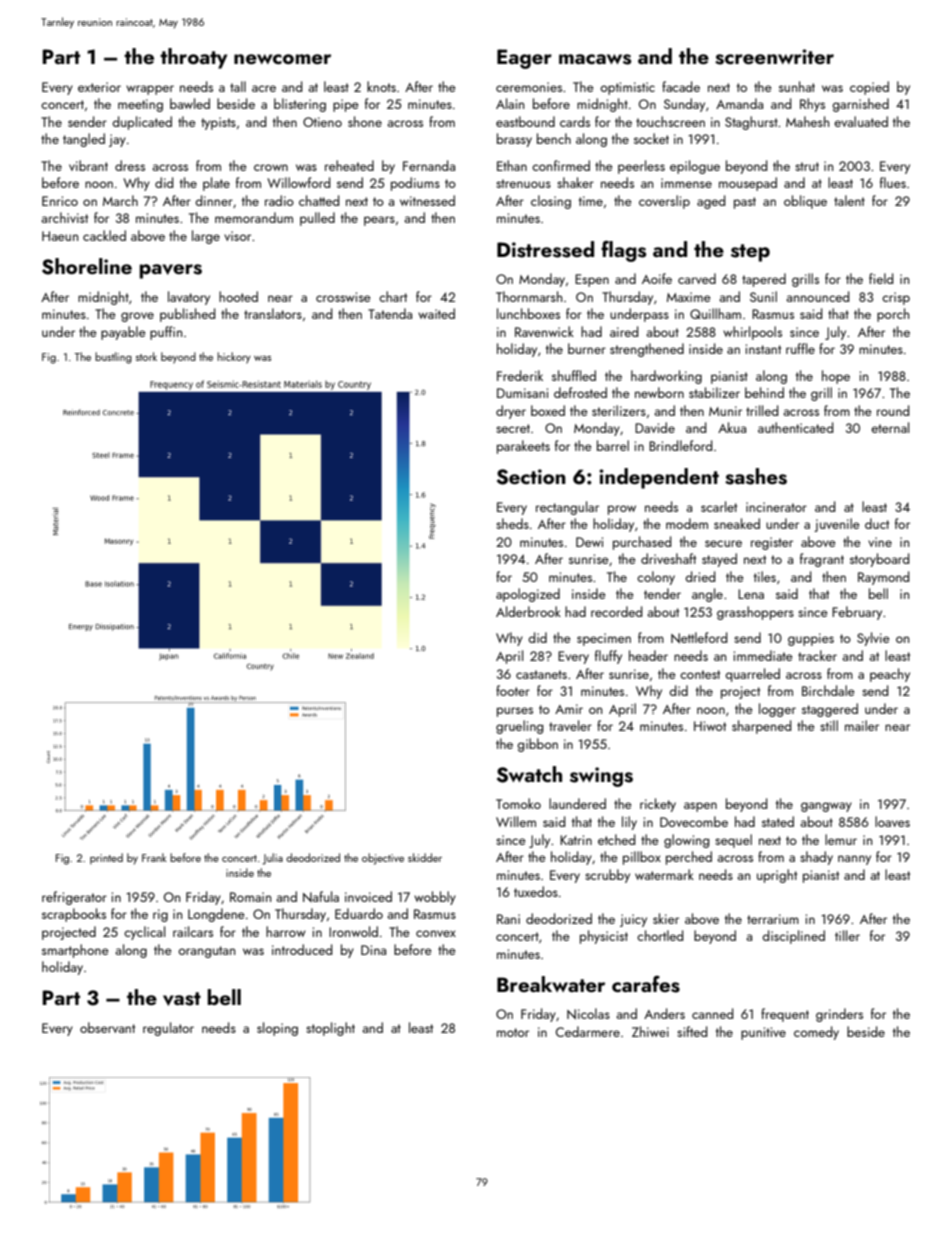  What do you see at coordinates (282, 59) in the screenshot?
I see `newcomer` at bounding box center [282, 59].
